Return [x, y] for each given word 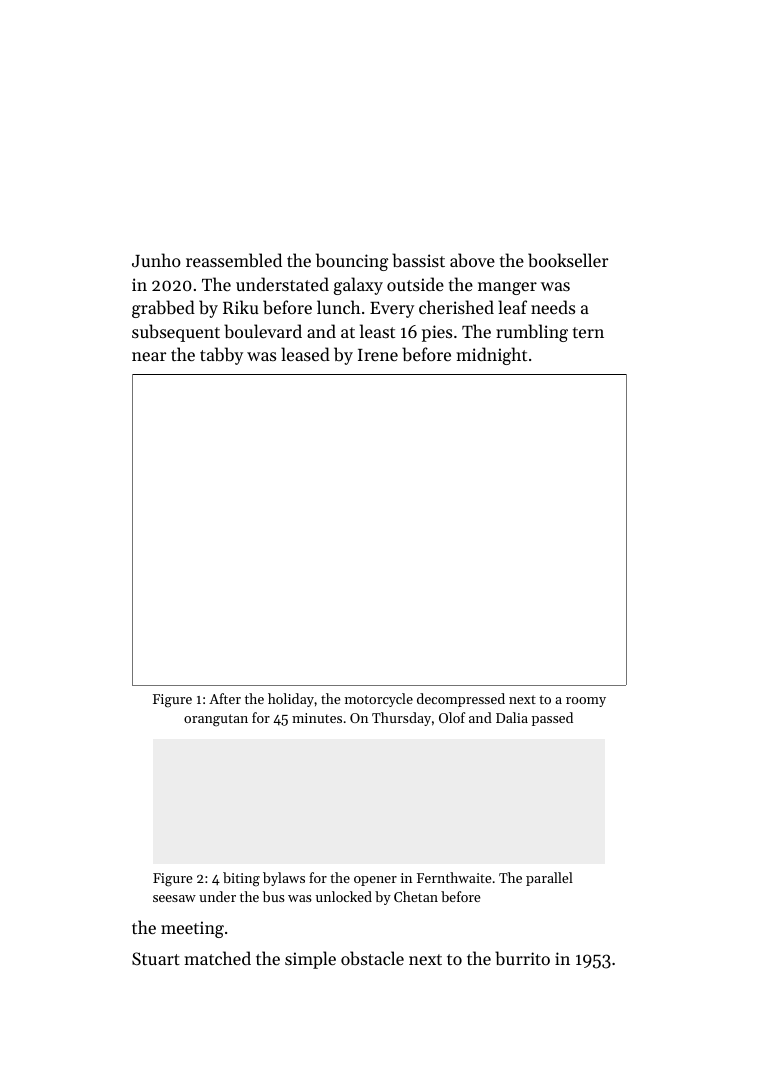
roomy [586, 702]
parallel [549, 879]
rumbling [532, 333]
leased [305, 354]
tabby [221, 356]
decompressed [461, 700]
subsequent [176, 333]
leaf [512, 307]
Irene [378, 355]
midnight [491, 356]
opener [375, 881]
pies [437, 333]
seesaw [174, 898]
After [225, 698]
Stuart [156, 958]
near [149, 356]
